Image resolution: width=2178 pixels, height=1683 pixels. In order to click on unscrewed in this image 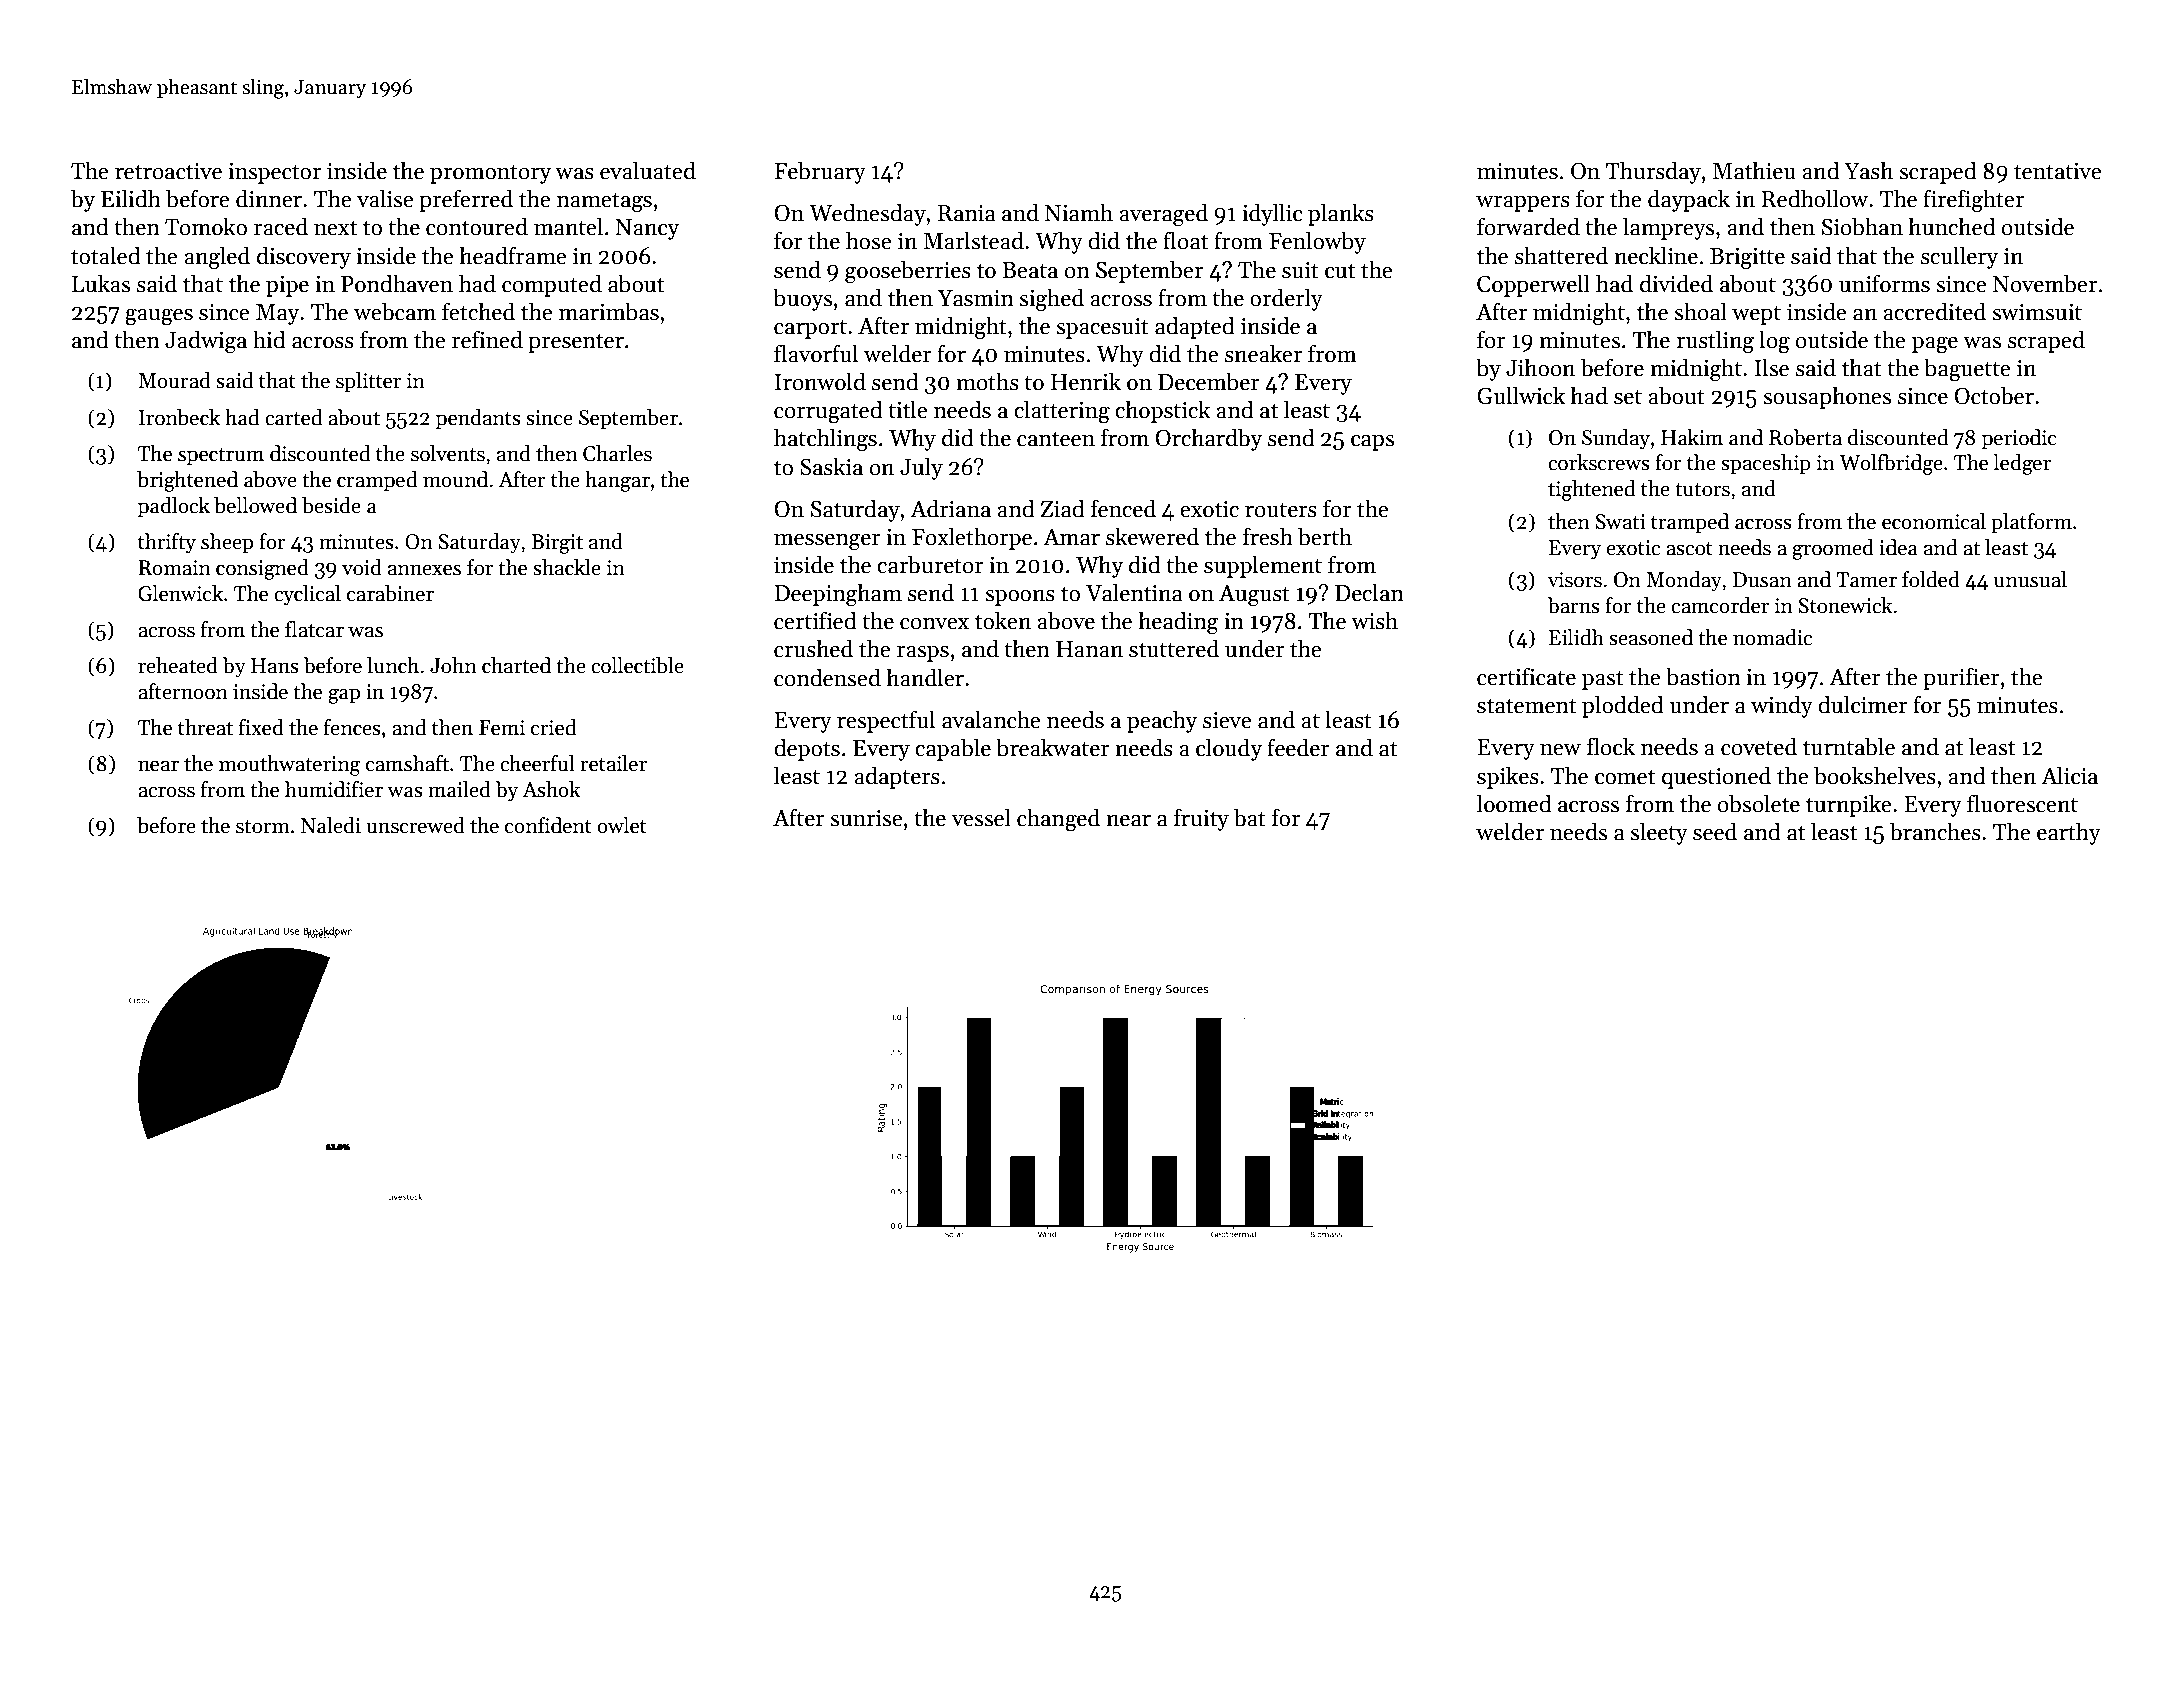, I will do `click(415, 825)`.
